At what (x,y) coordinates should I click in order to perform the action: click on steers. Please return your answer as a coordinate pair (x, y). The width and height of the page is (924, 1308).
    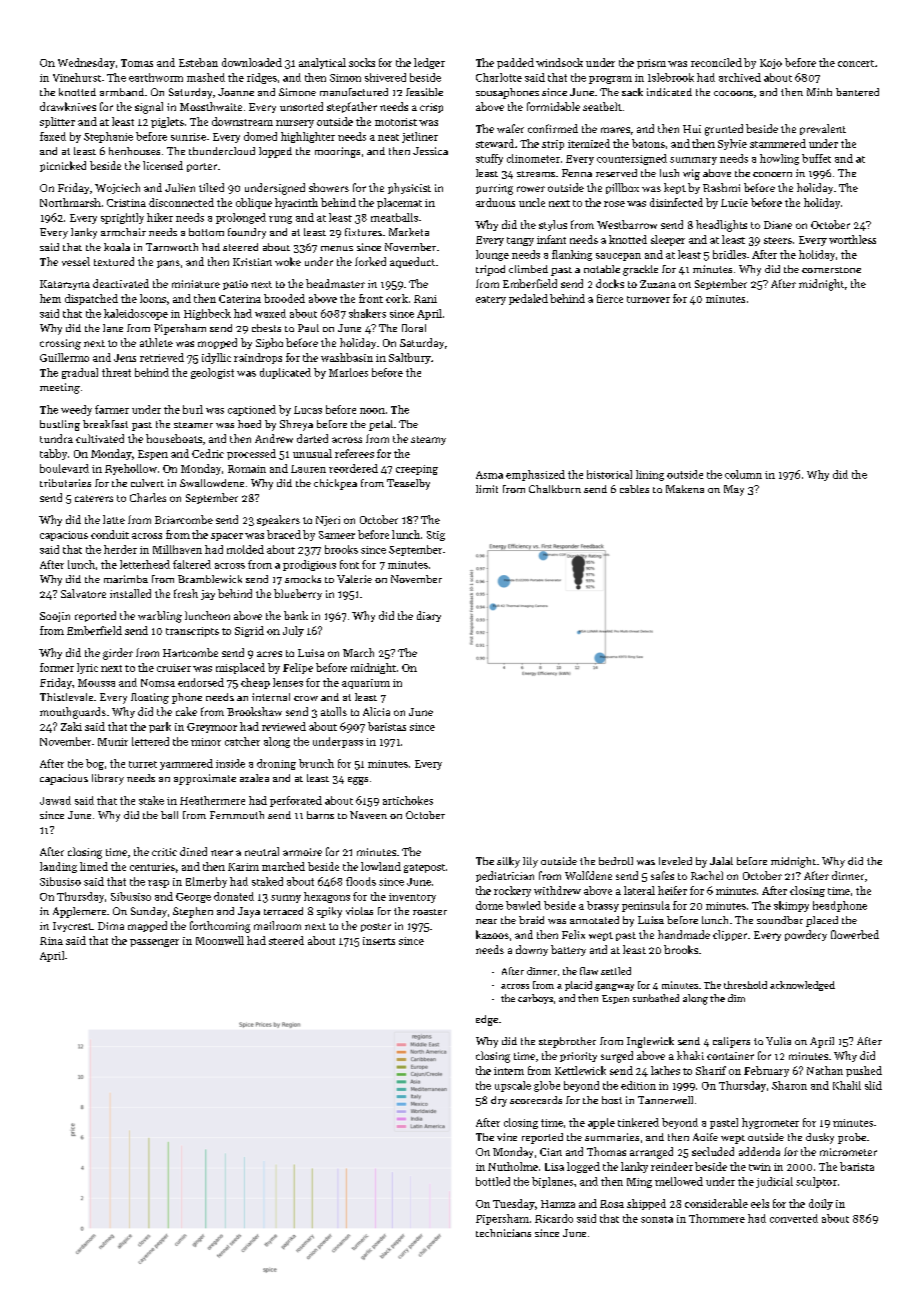
    Looking at the image, I should click on (778, 240).
